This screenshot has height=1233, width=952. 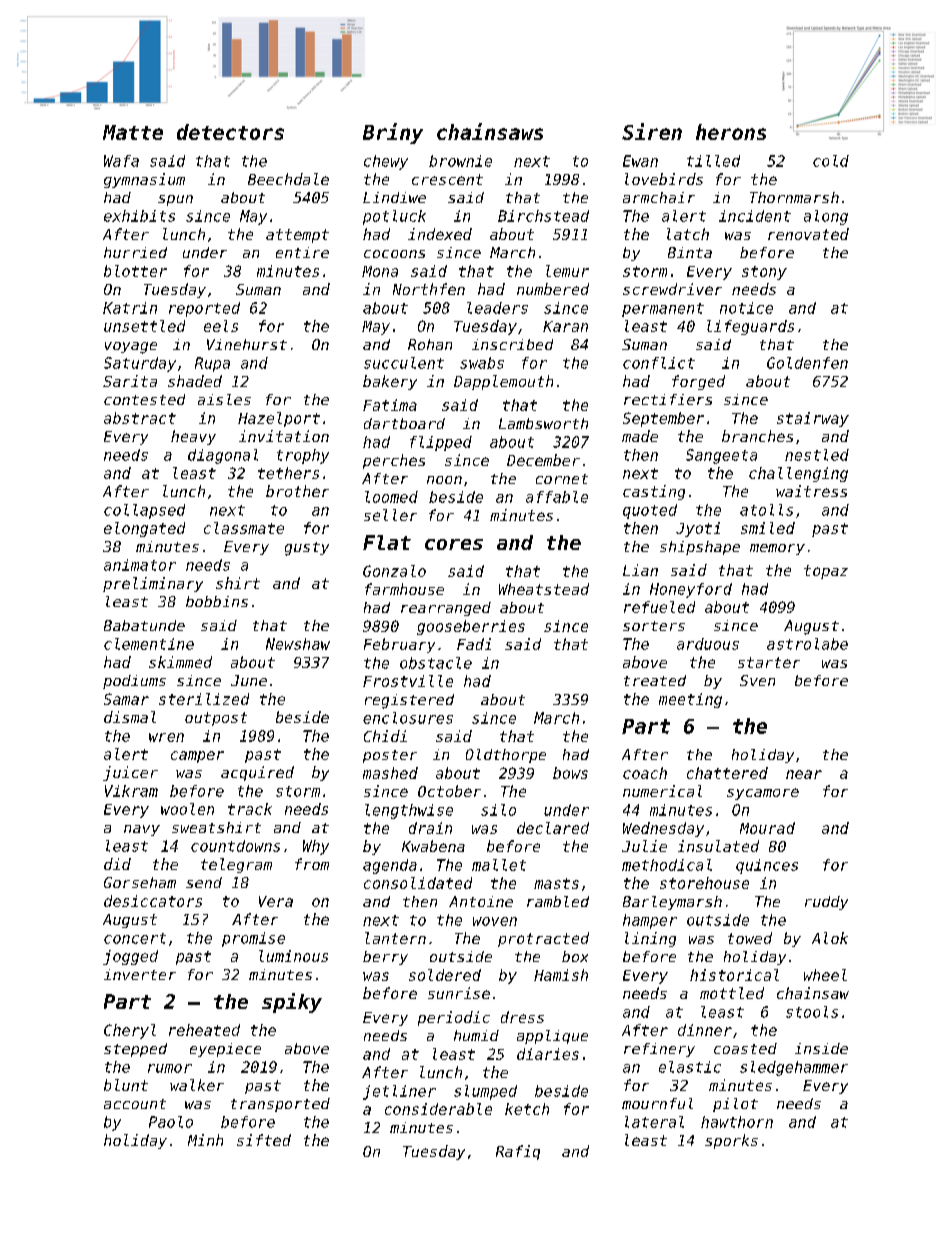 What do you see at coordinates (512, 344) in the screenshot?
I see `inscribed` at bounding box center [512, 344].
